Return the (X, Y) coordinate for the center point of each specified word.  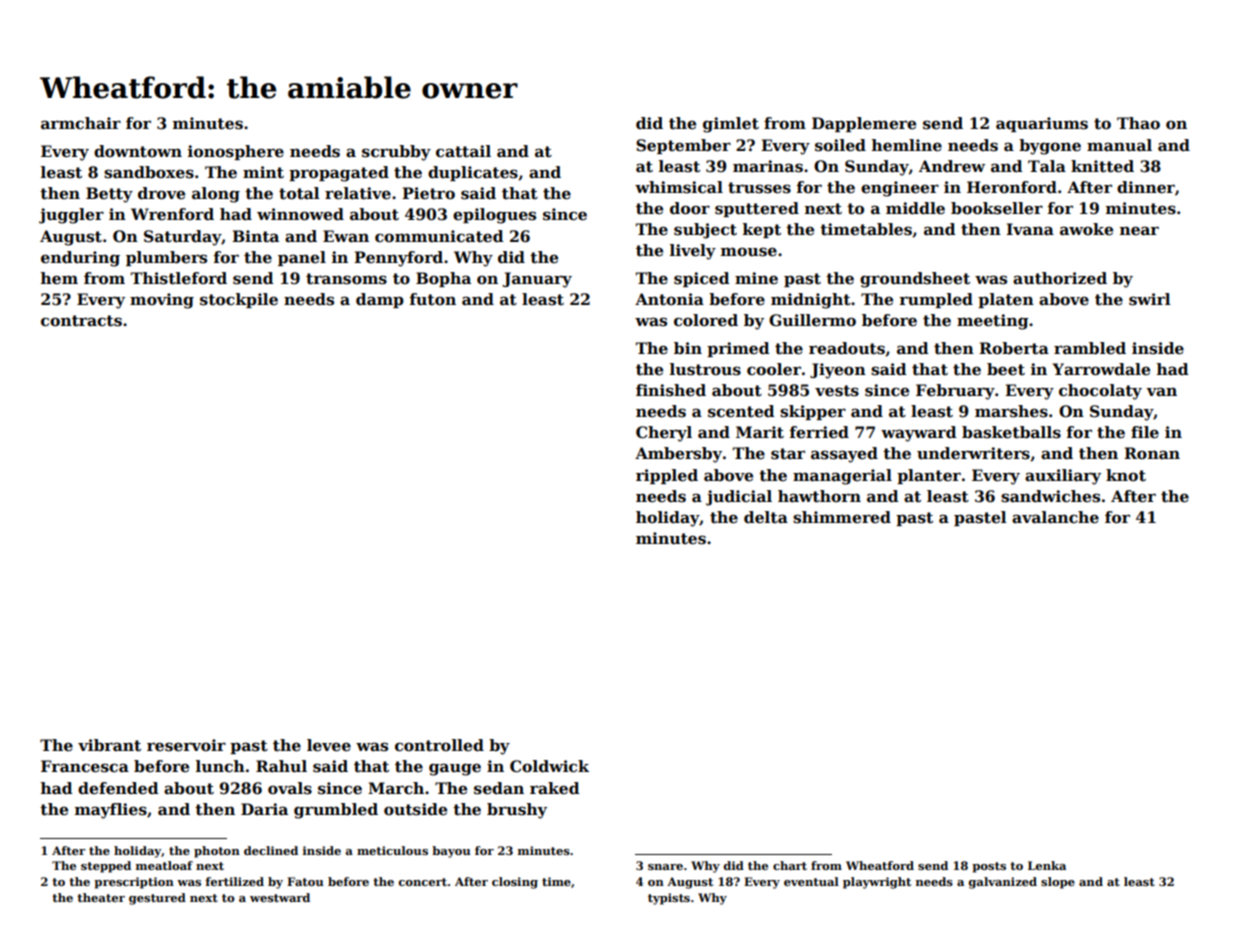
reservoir (186, 745)
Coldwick (549, 766)
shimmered (842, 517)
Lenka (1047, 865)
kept (762, 230)
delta (766, 517)
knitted (1102, 166)
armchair (81, 123)
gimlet (731, 125)
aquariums (1042, 124)
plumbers (166, 258)
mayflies (111, 811)
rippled (667, 476)
